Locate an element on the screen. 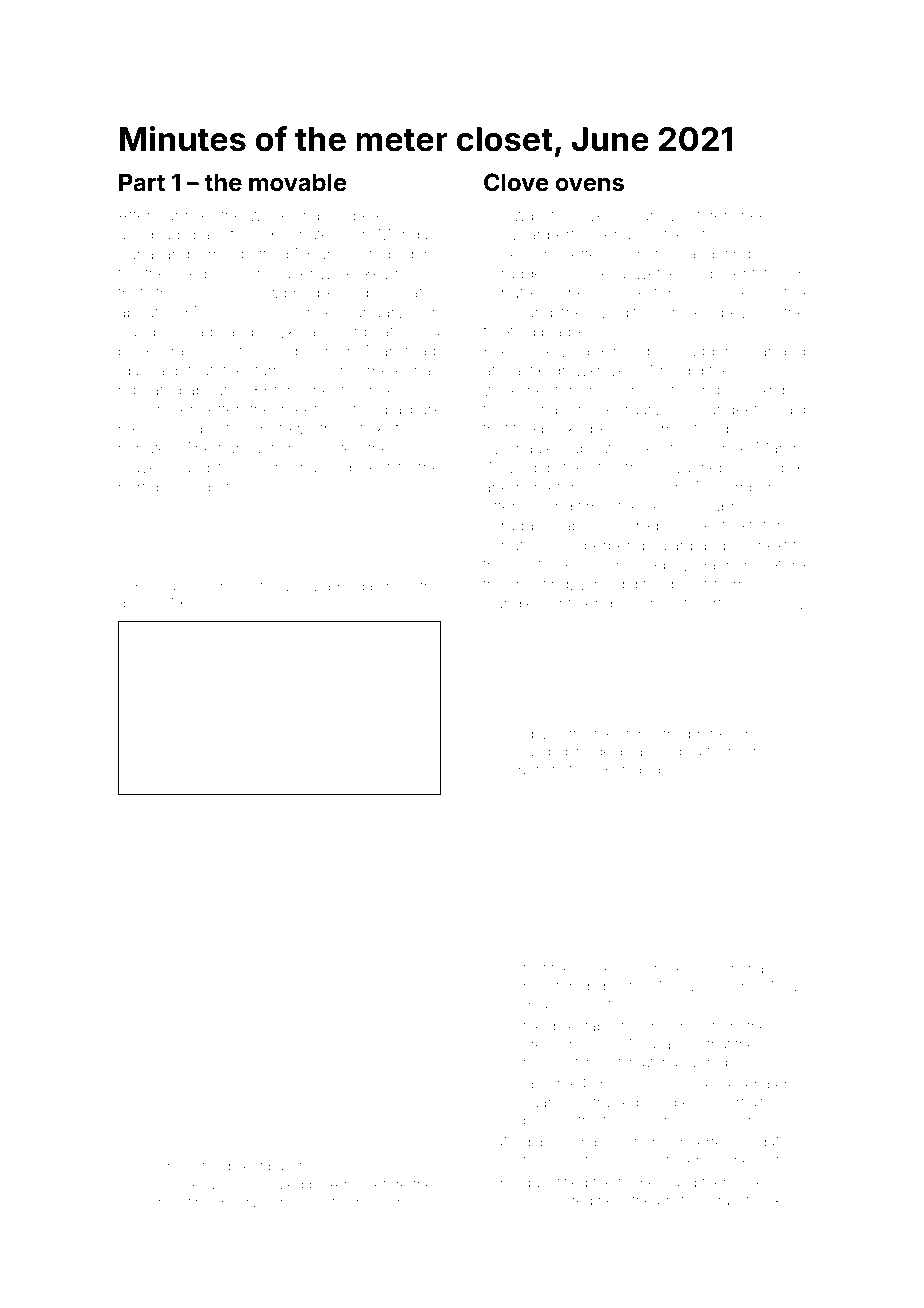 The image size is (924, 1308). lounged is located at coordinates (541, 753).
